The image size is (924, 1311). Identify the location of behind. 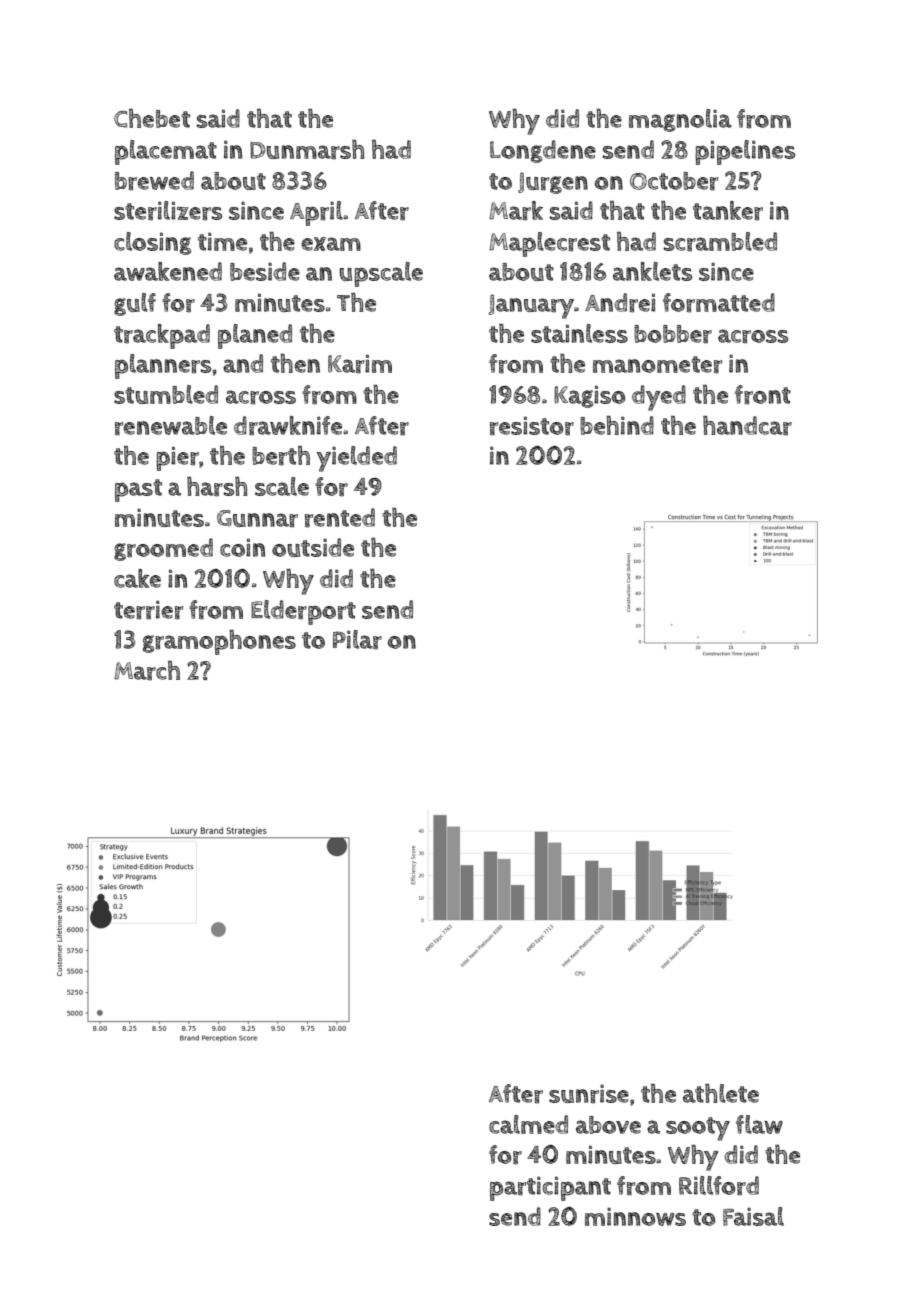
(617, 425).
